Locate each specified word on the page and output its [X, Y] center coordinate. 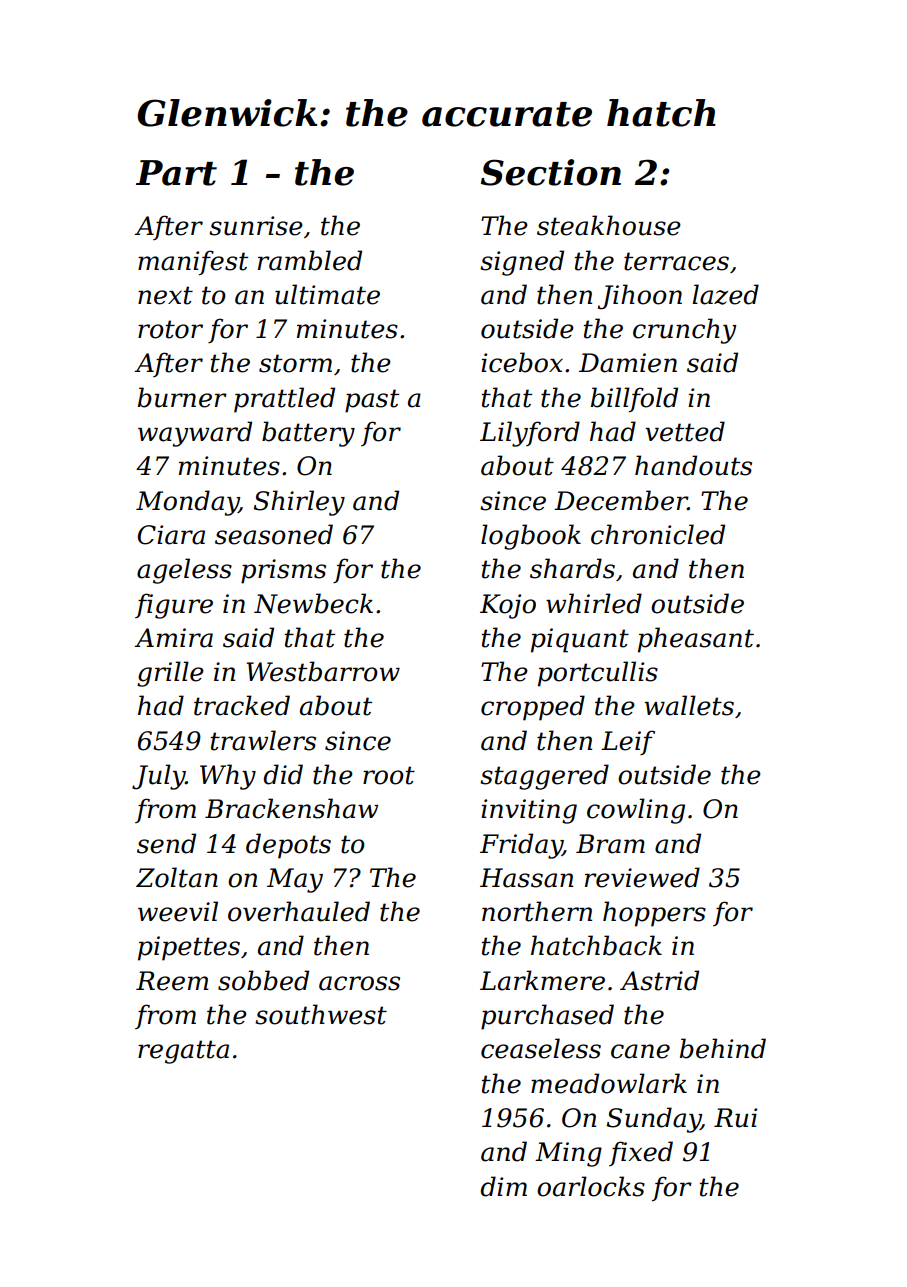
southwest [321, 1014]
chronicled [658, 534]
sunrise [256, 226]
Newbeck [313, 603]
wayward [195, 434]
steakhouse [609, 225]
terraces [676, 261]
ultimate [327, 294]
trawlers [263, 740]
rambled [310, 260]
